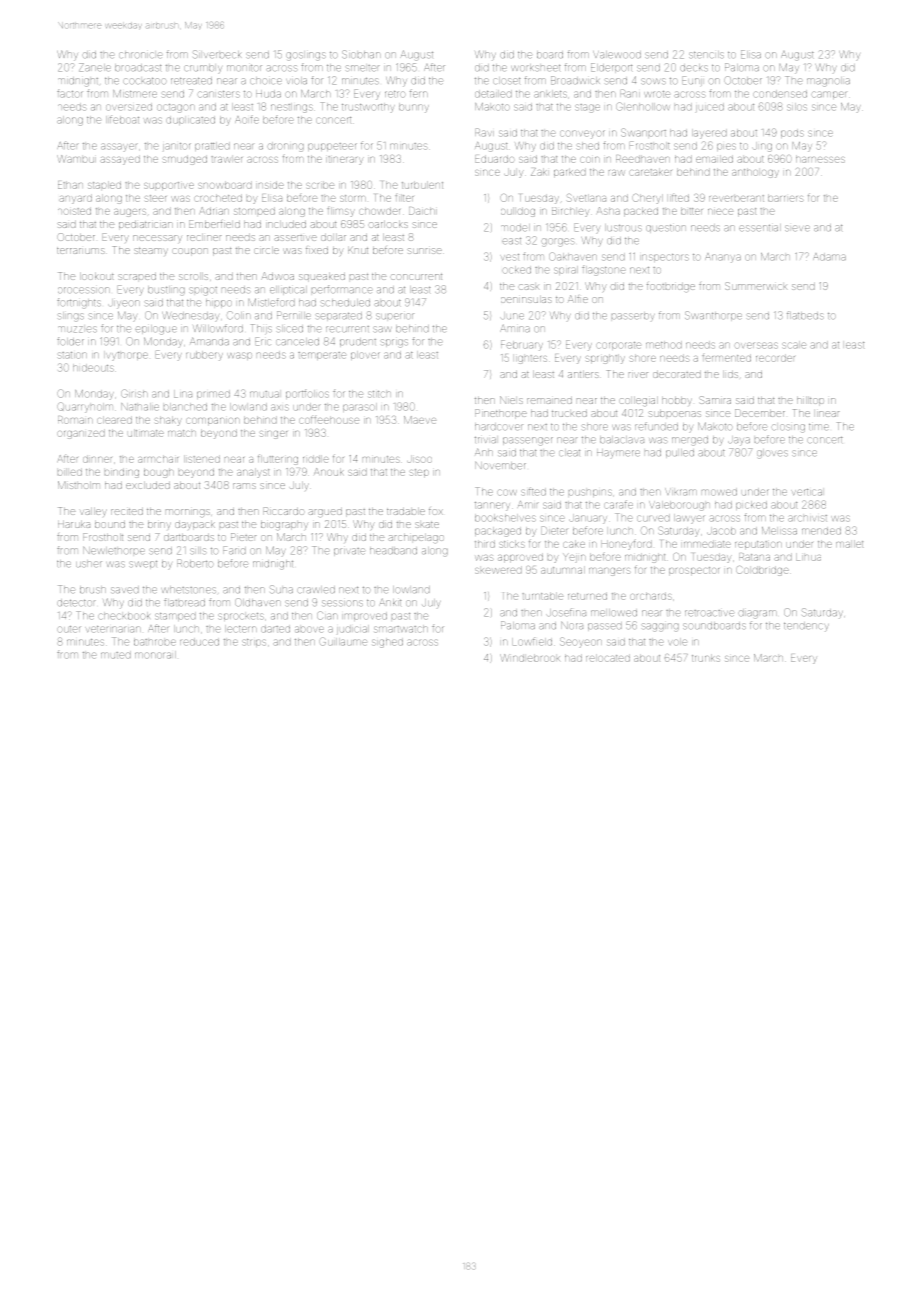 This screenshot has height=1308, width=924. Describe the element at coordinates (368, 108) in the screenshot. I see `trustworthy` at that location.
